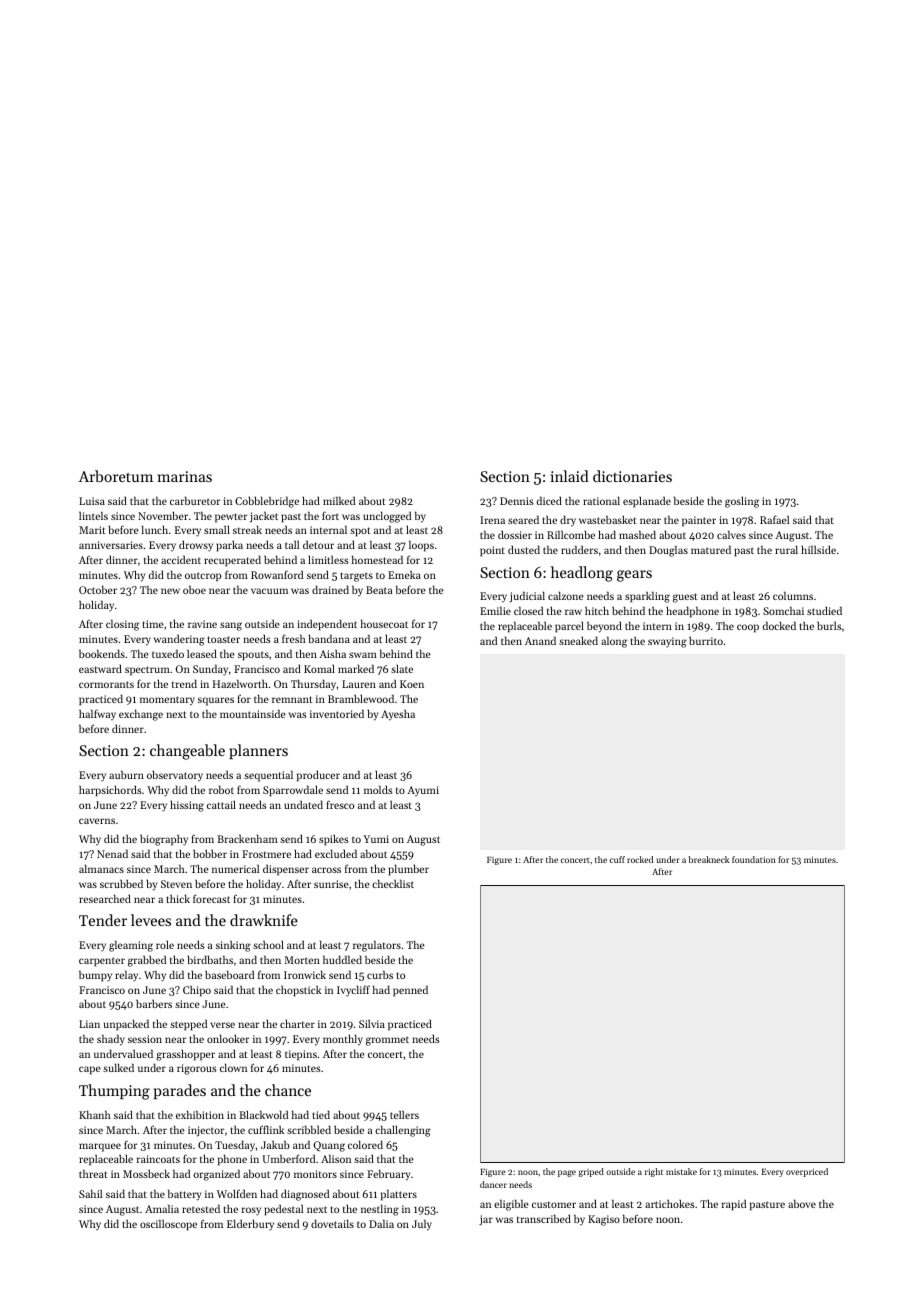 The width and height of the screenshot is (924, 1308). I want to click on retested, so click(201, 1208).
